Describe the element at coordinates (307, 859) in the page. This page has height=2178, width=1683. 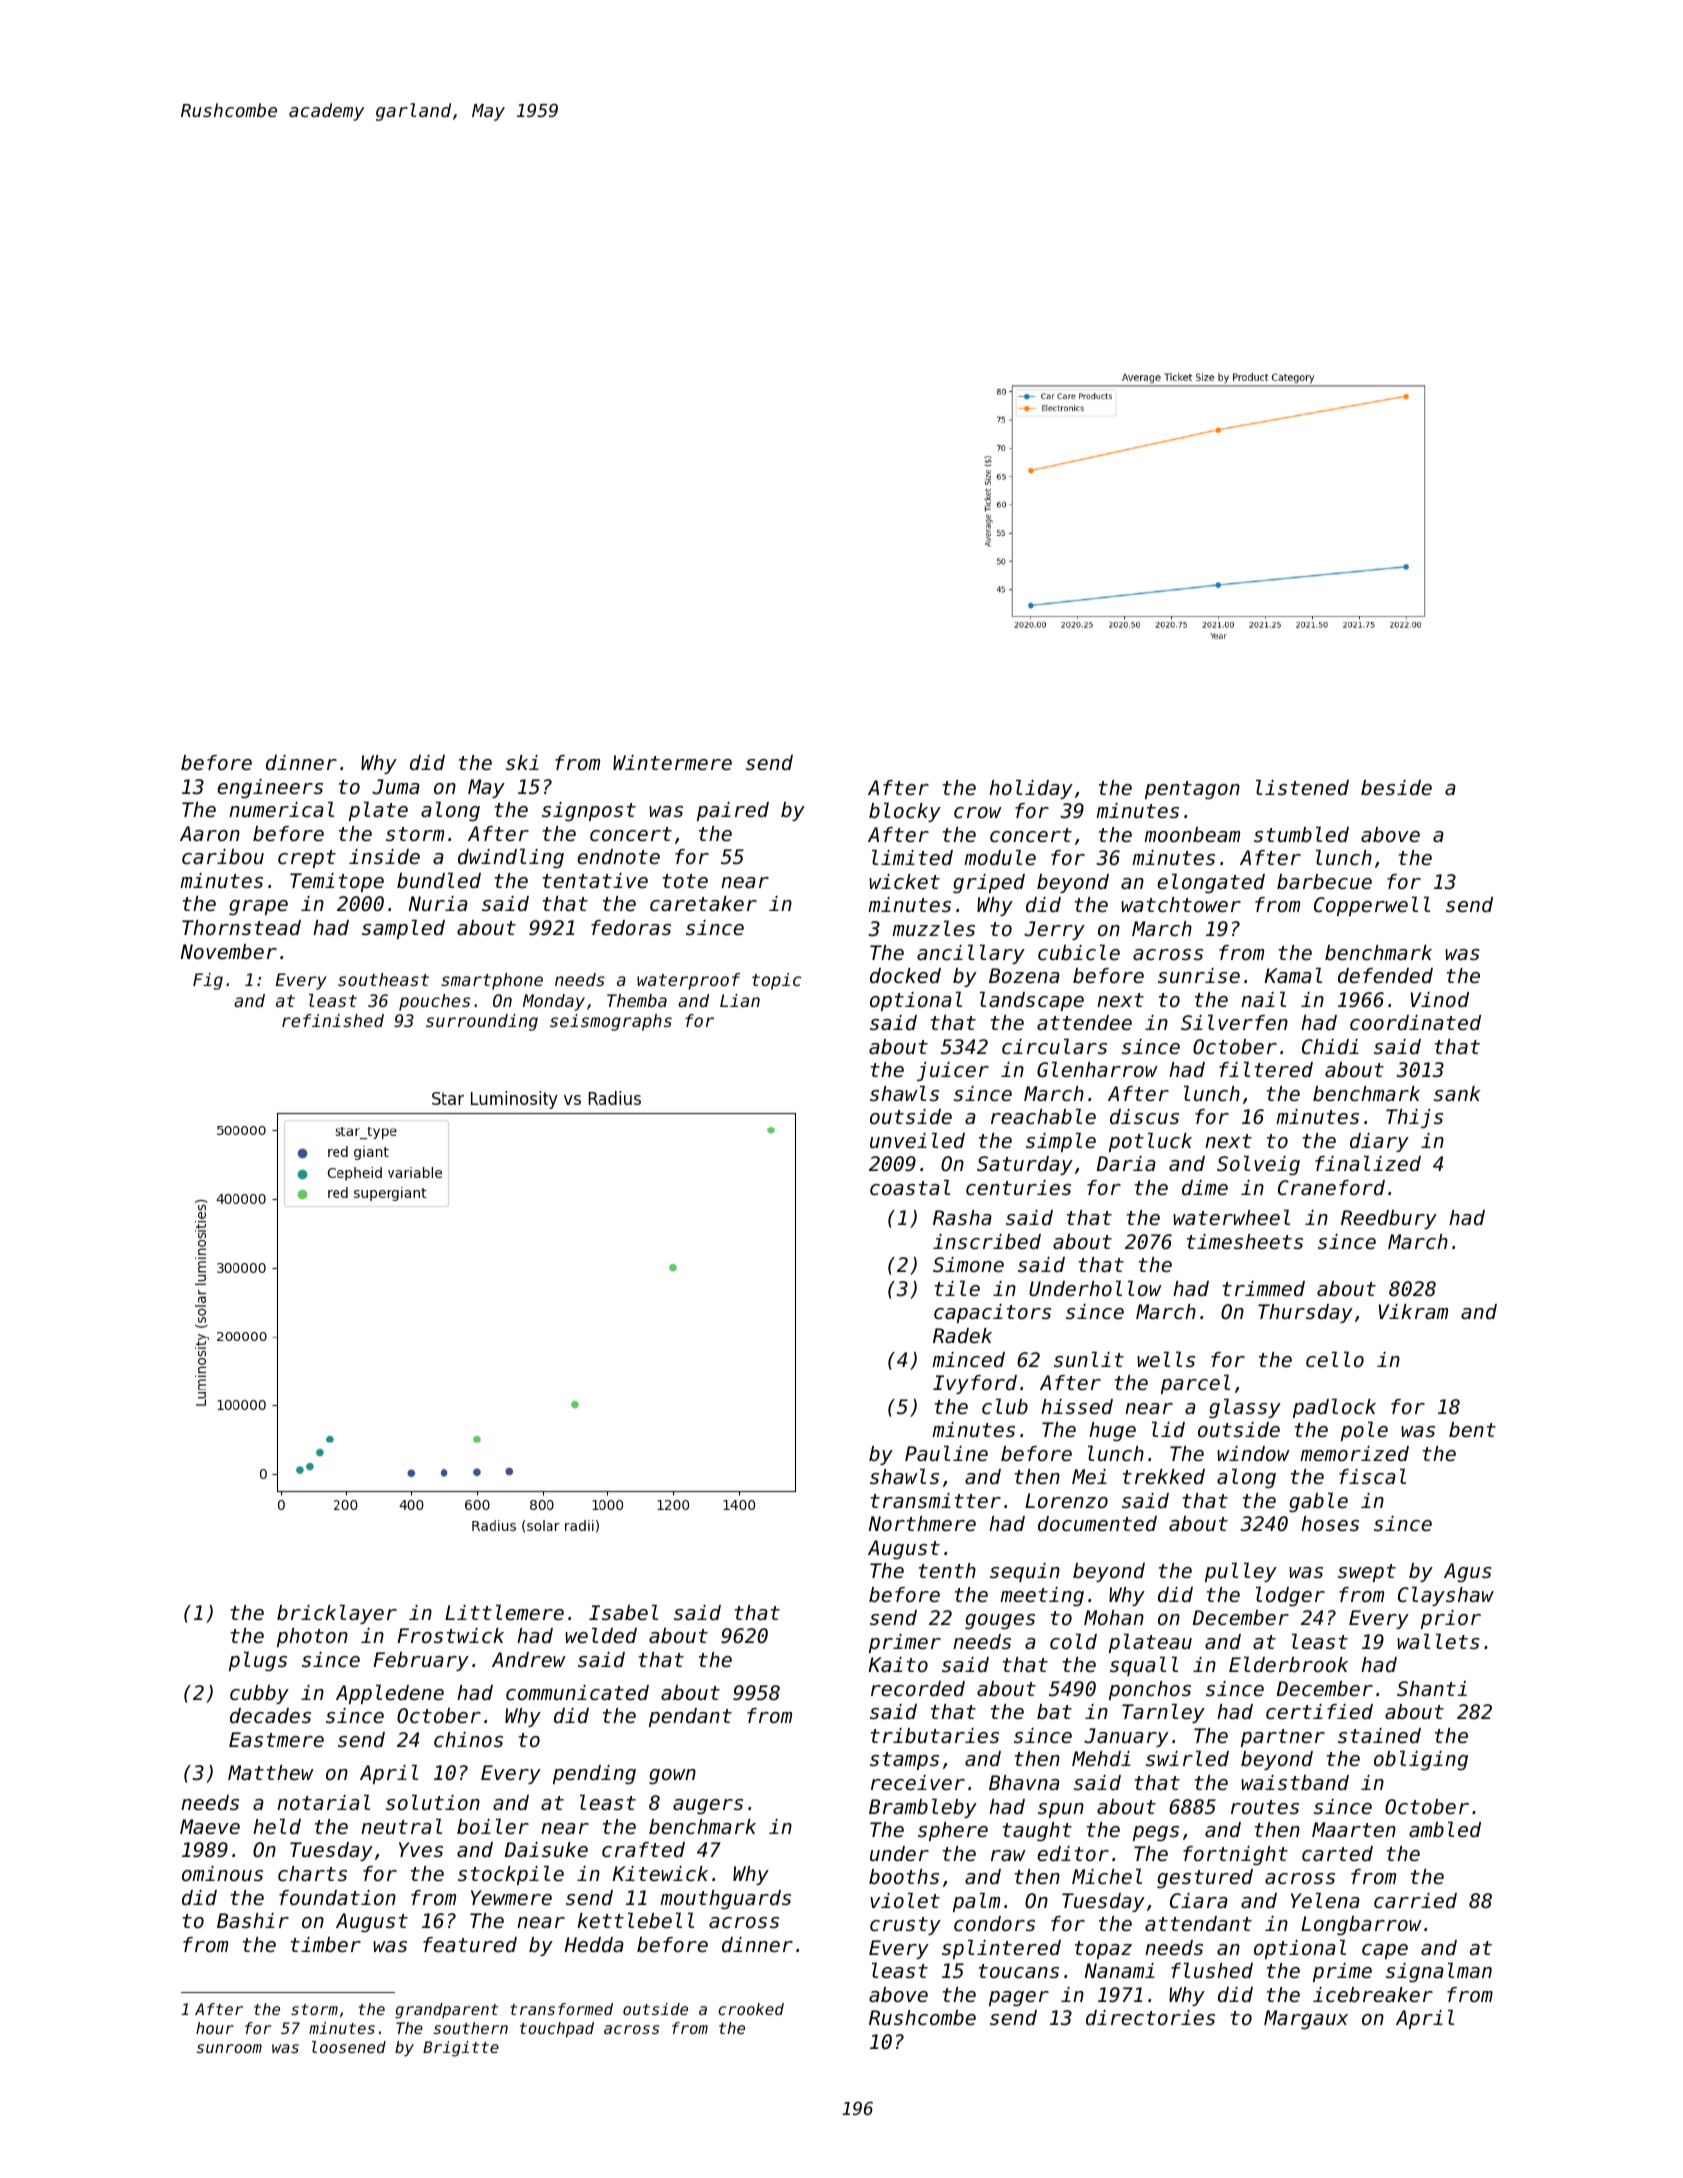
I see `crept` at that location.
